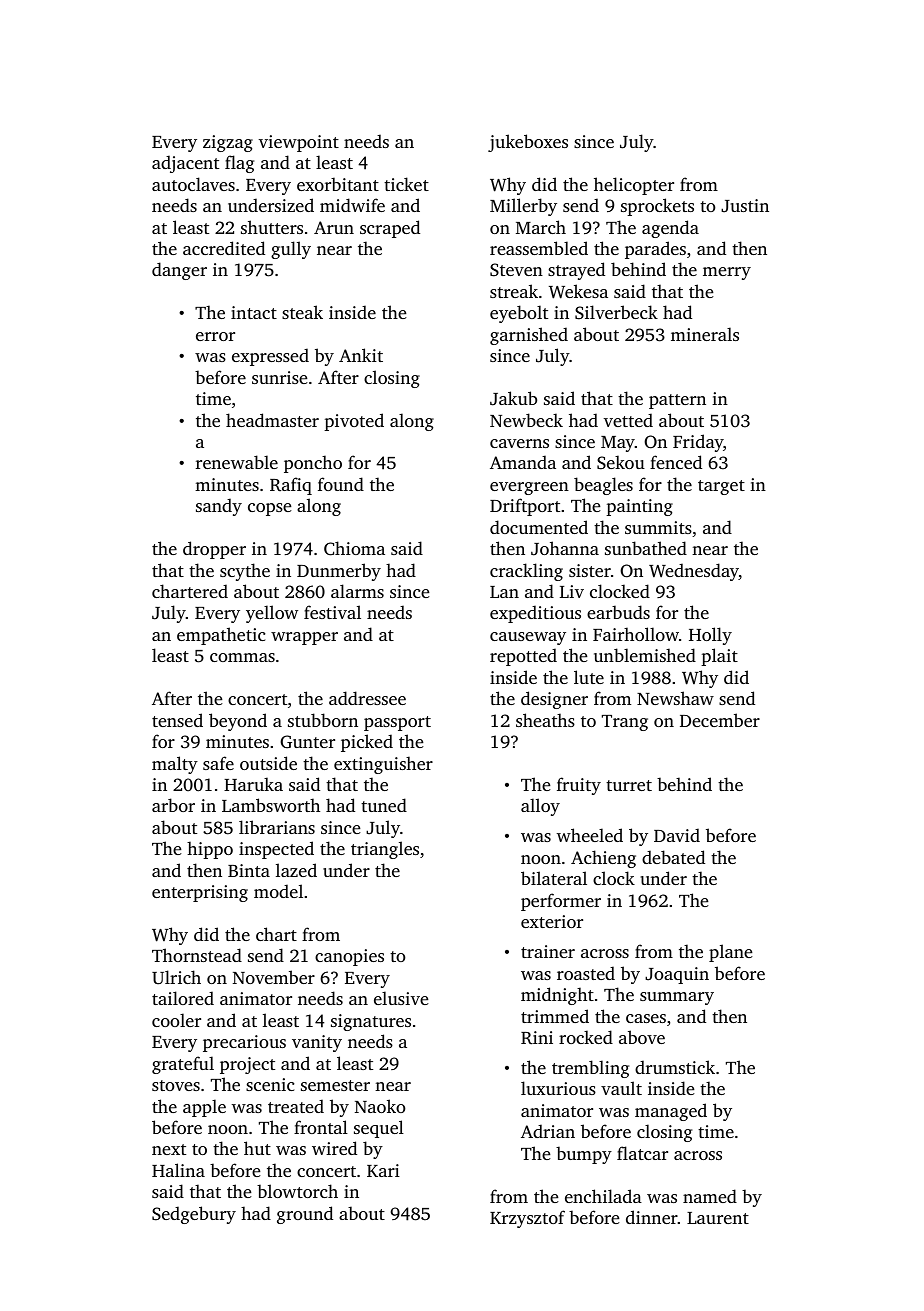  I want to click on pivoted, so click(354, 422).
